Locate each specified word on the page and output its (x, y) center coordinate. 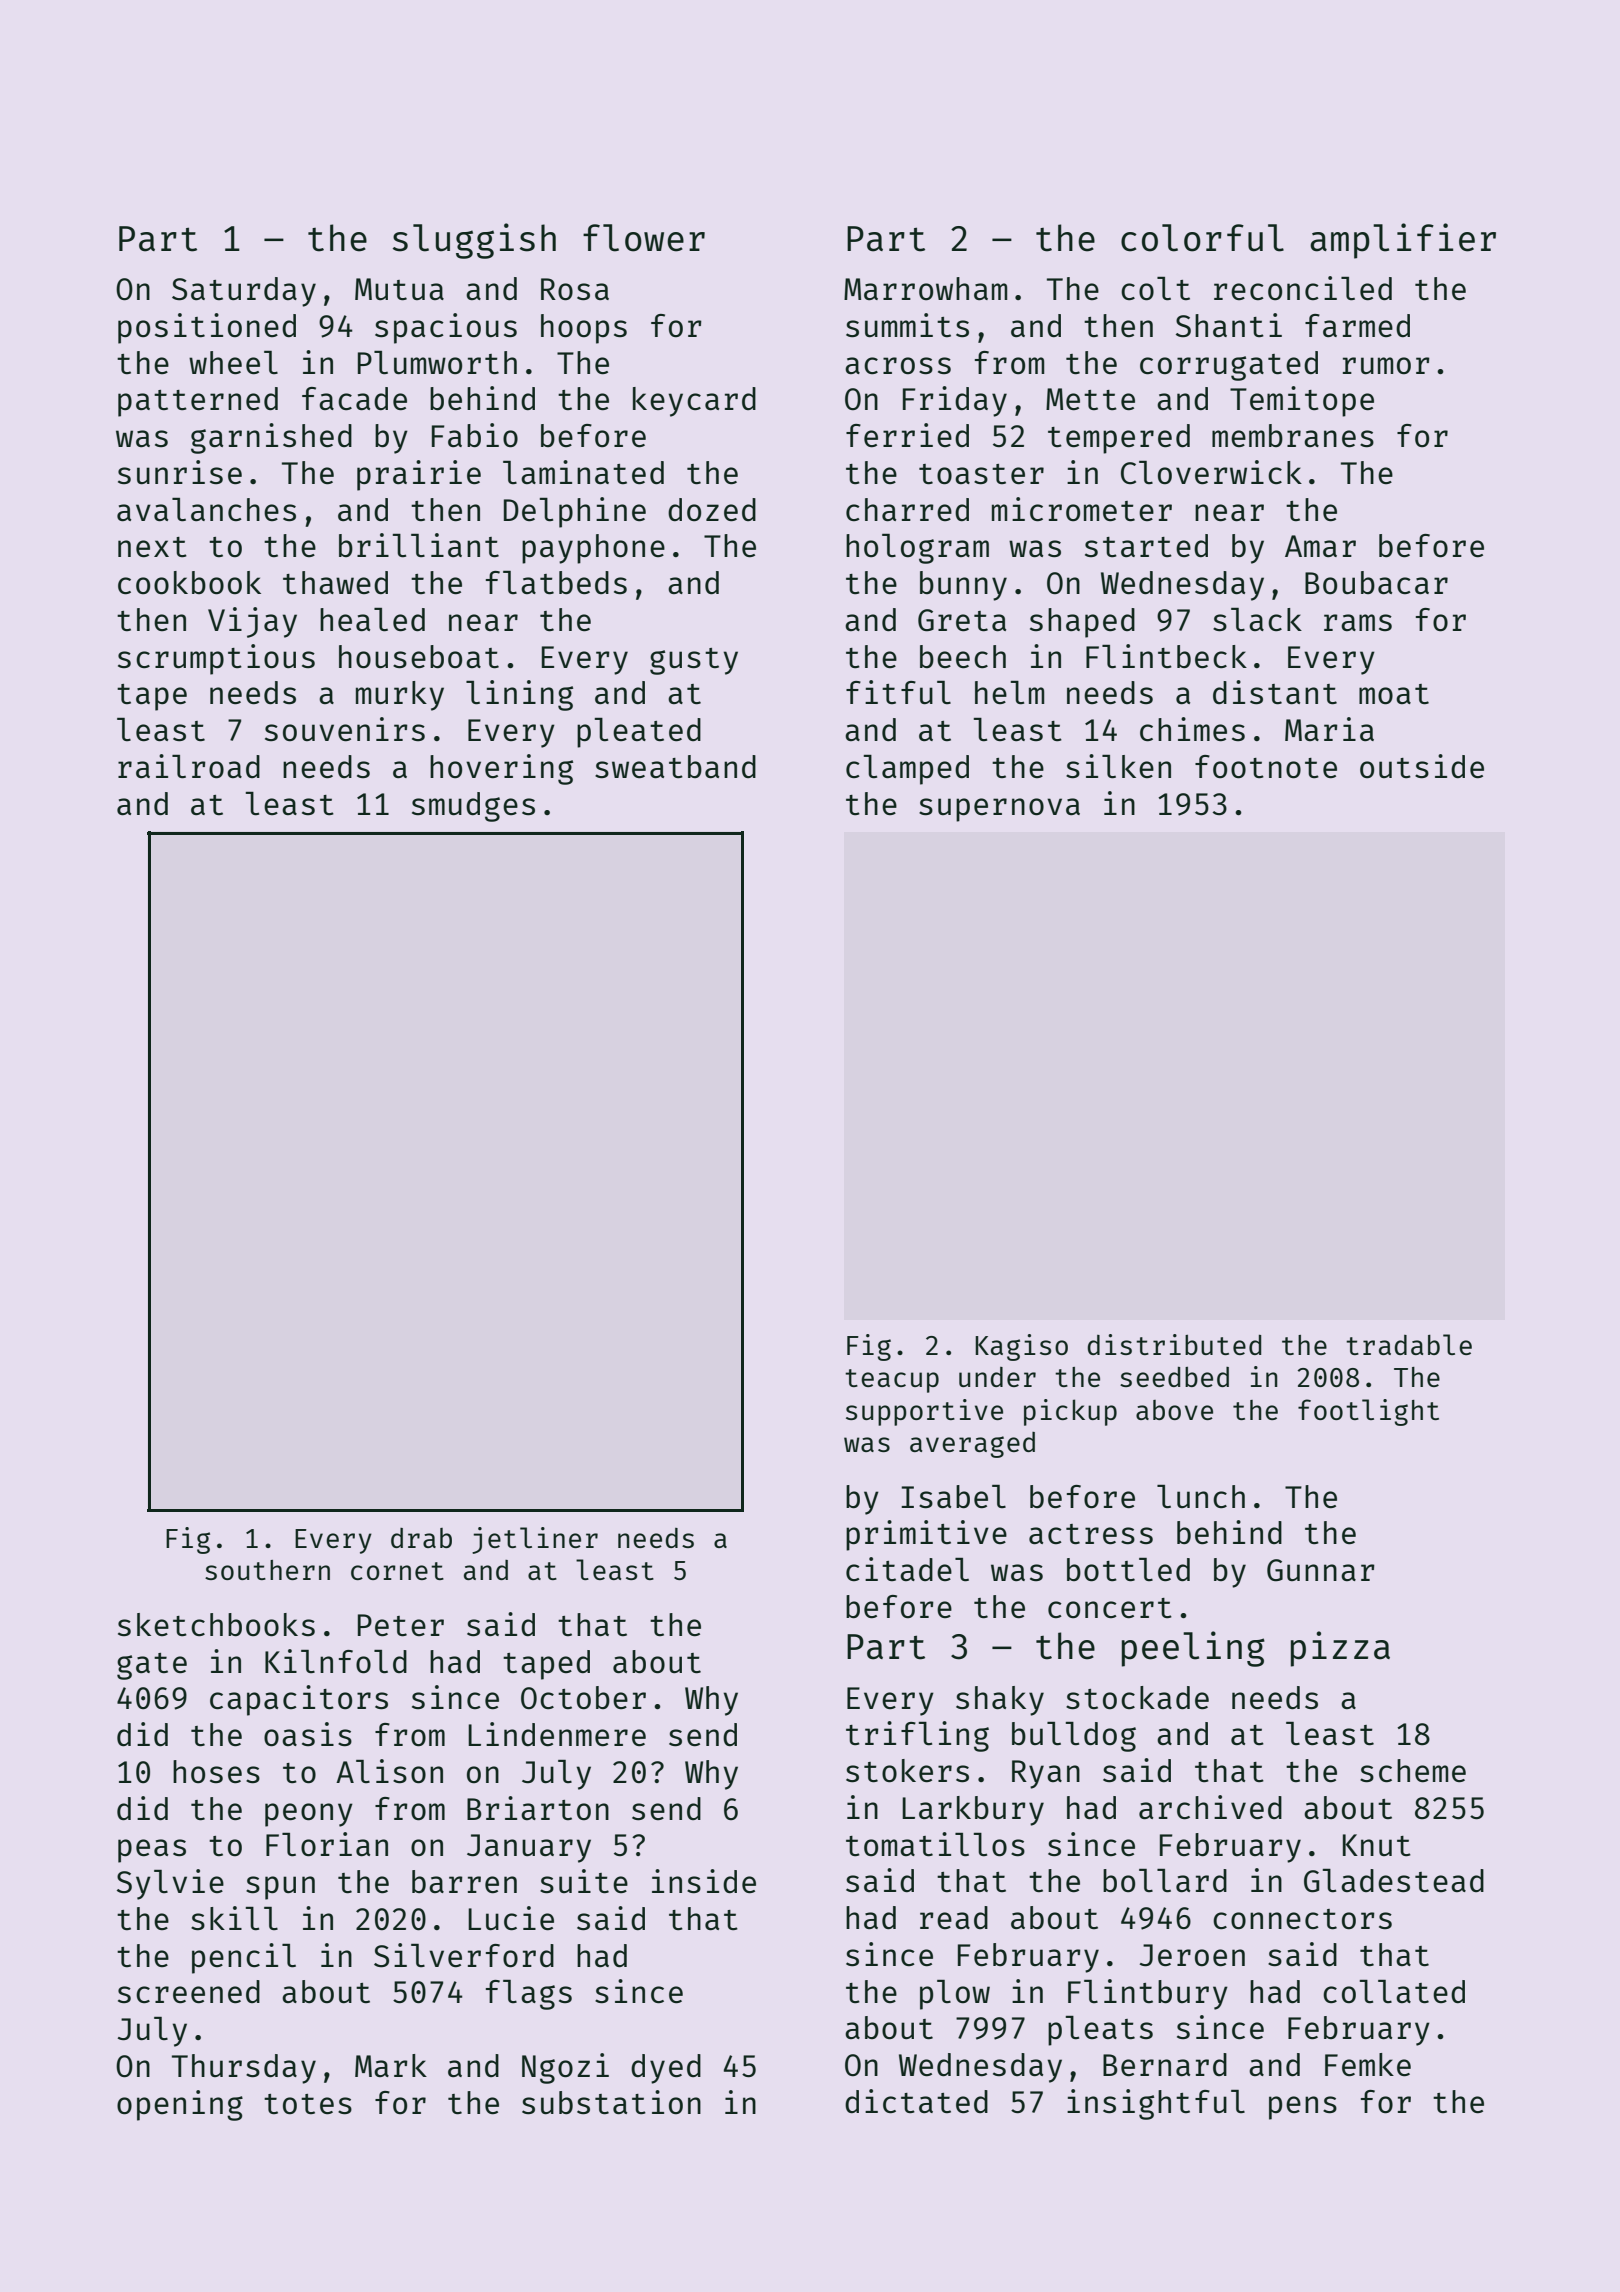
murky (400, 696)
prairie (419, 475)
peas (152, 1851)
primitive (926, 1535)
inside (704, 1881)
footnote (1266, 767)
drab (421, 1538)
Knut (1377, 1845)
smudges (473, 807)
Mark (391, 2065)
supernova (999, 810)
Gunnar (1321, 1570)
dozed (712, 509)
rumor (1386, 365)
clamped (907, 770)
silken (1118, 766)
